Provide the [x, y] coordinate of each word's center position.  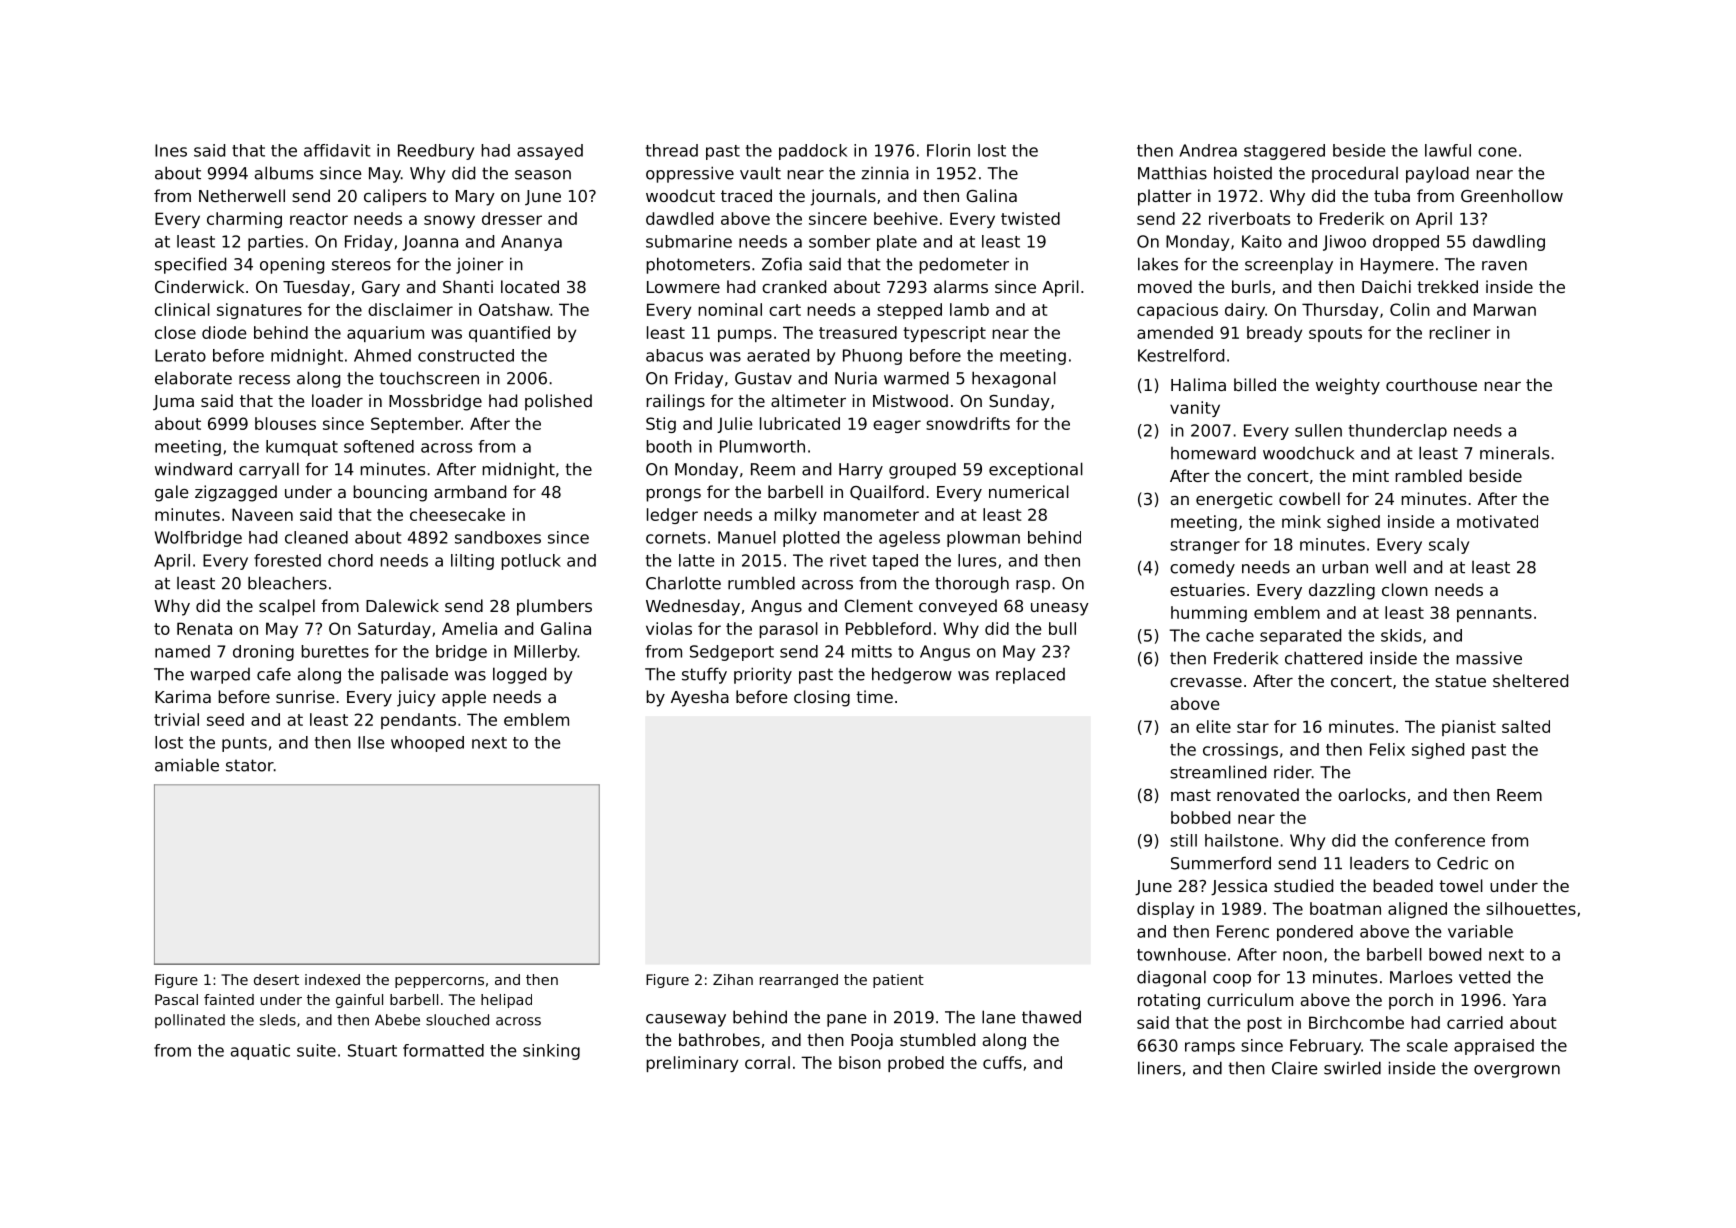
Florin [948, 150]
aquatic [260, 1052]
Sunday [1019, 402]
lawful [1448, 150]
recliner [1460, 332]
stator [250, 765]
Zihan [733, 979]
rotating [1169, 1001]
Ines [171, 150]
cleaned [316, 537]
